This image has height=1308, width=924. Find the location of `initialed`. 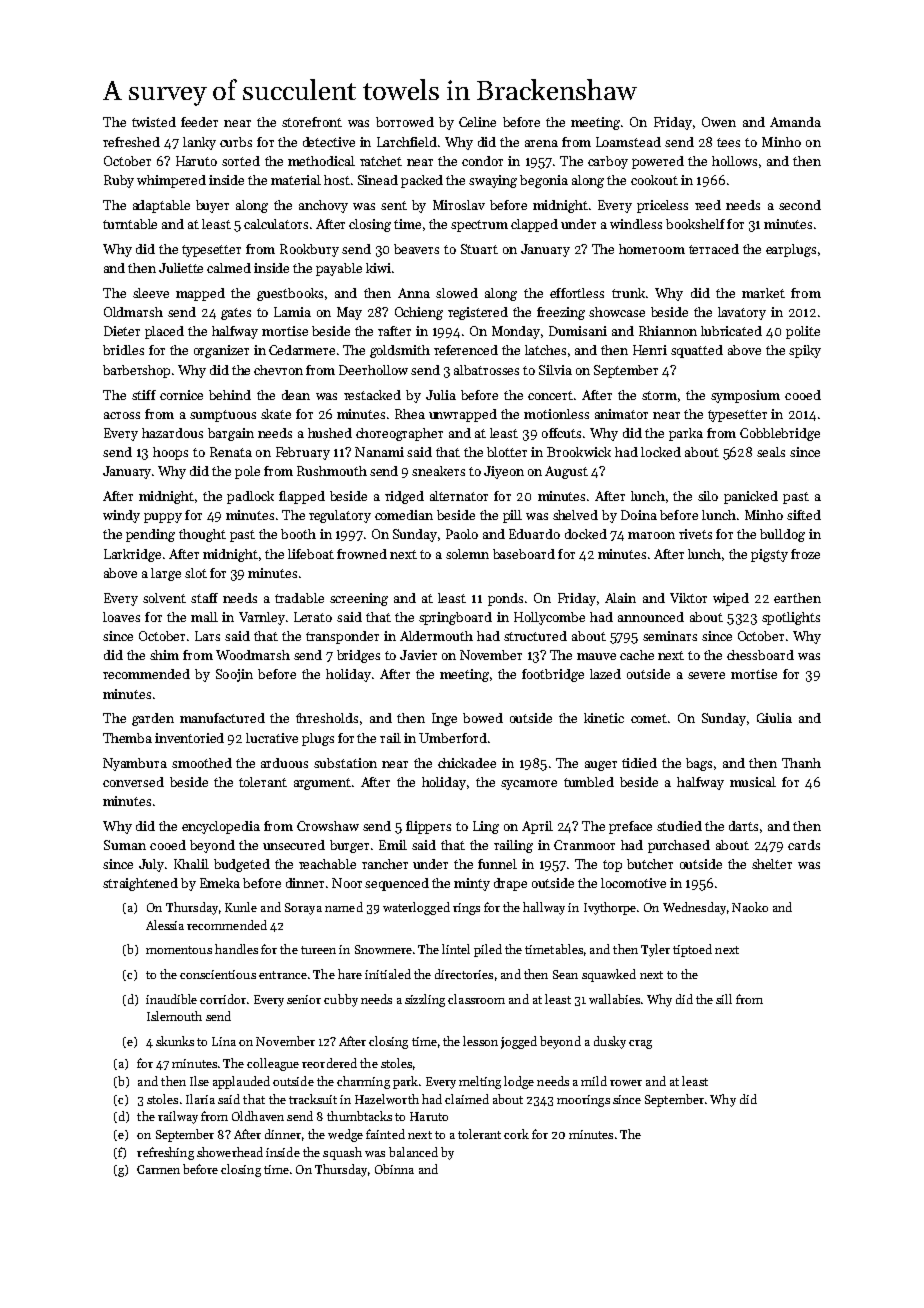

initialed is located at coordinates (388, 974).
